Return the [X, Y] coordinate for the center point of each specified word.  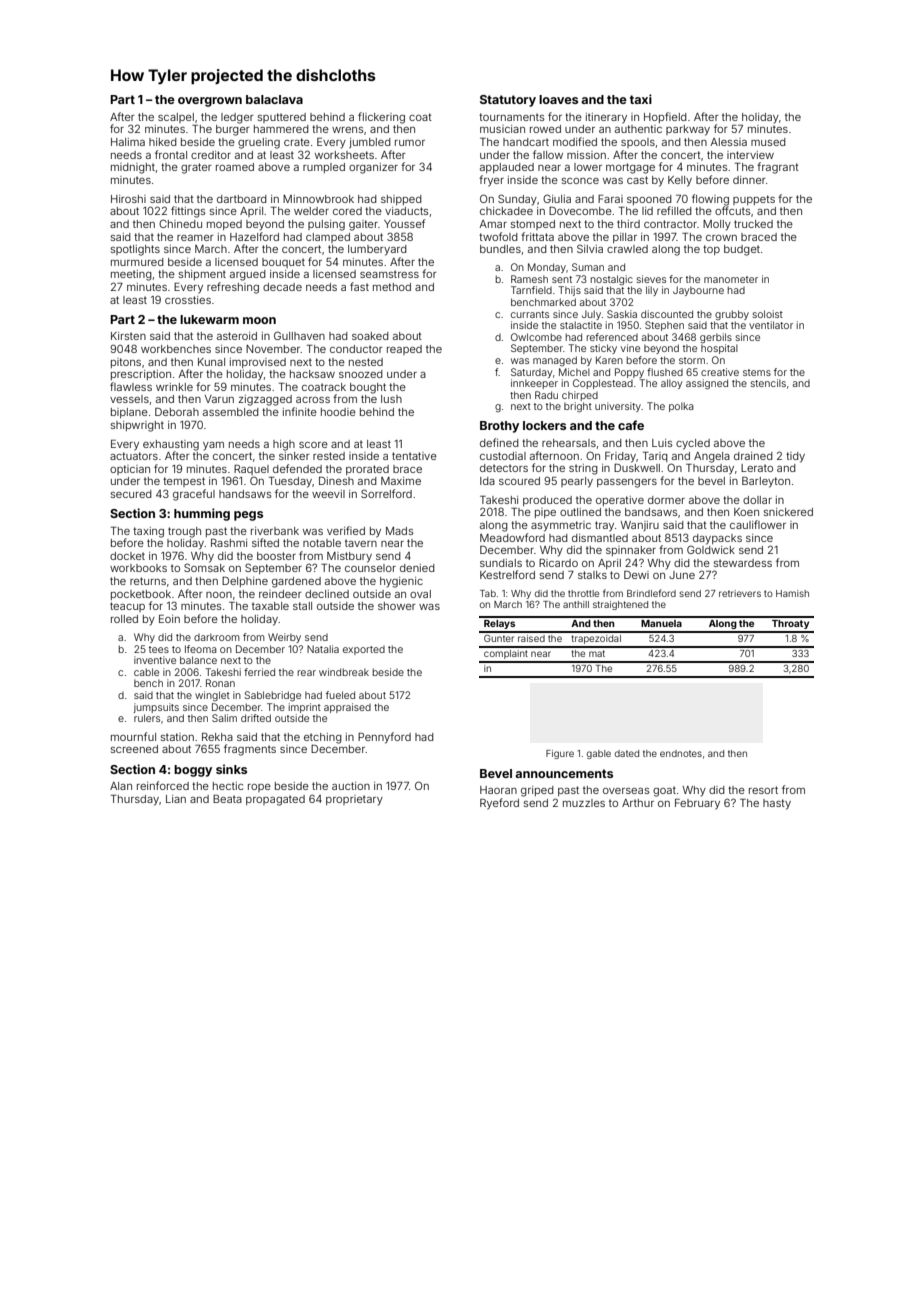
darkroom [217, 637]
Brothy [499, 427]
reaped [404, 350]
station [177, 737]
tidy [795, 457]
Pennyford [384, 738]
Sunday [517, 200]
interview [750, 155]
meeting [131, 275]
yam [213, 446]
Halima [128, 142]
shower [396, 606]
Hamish [792, 593]
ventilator [771, 325]
